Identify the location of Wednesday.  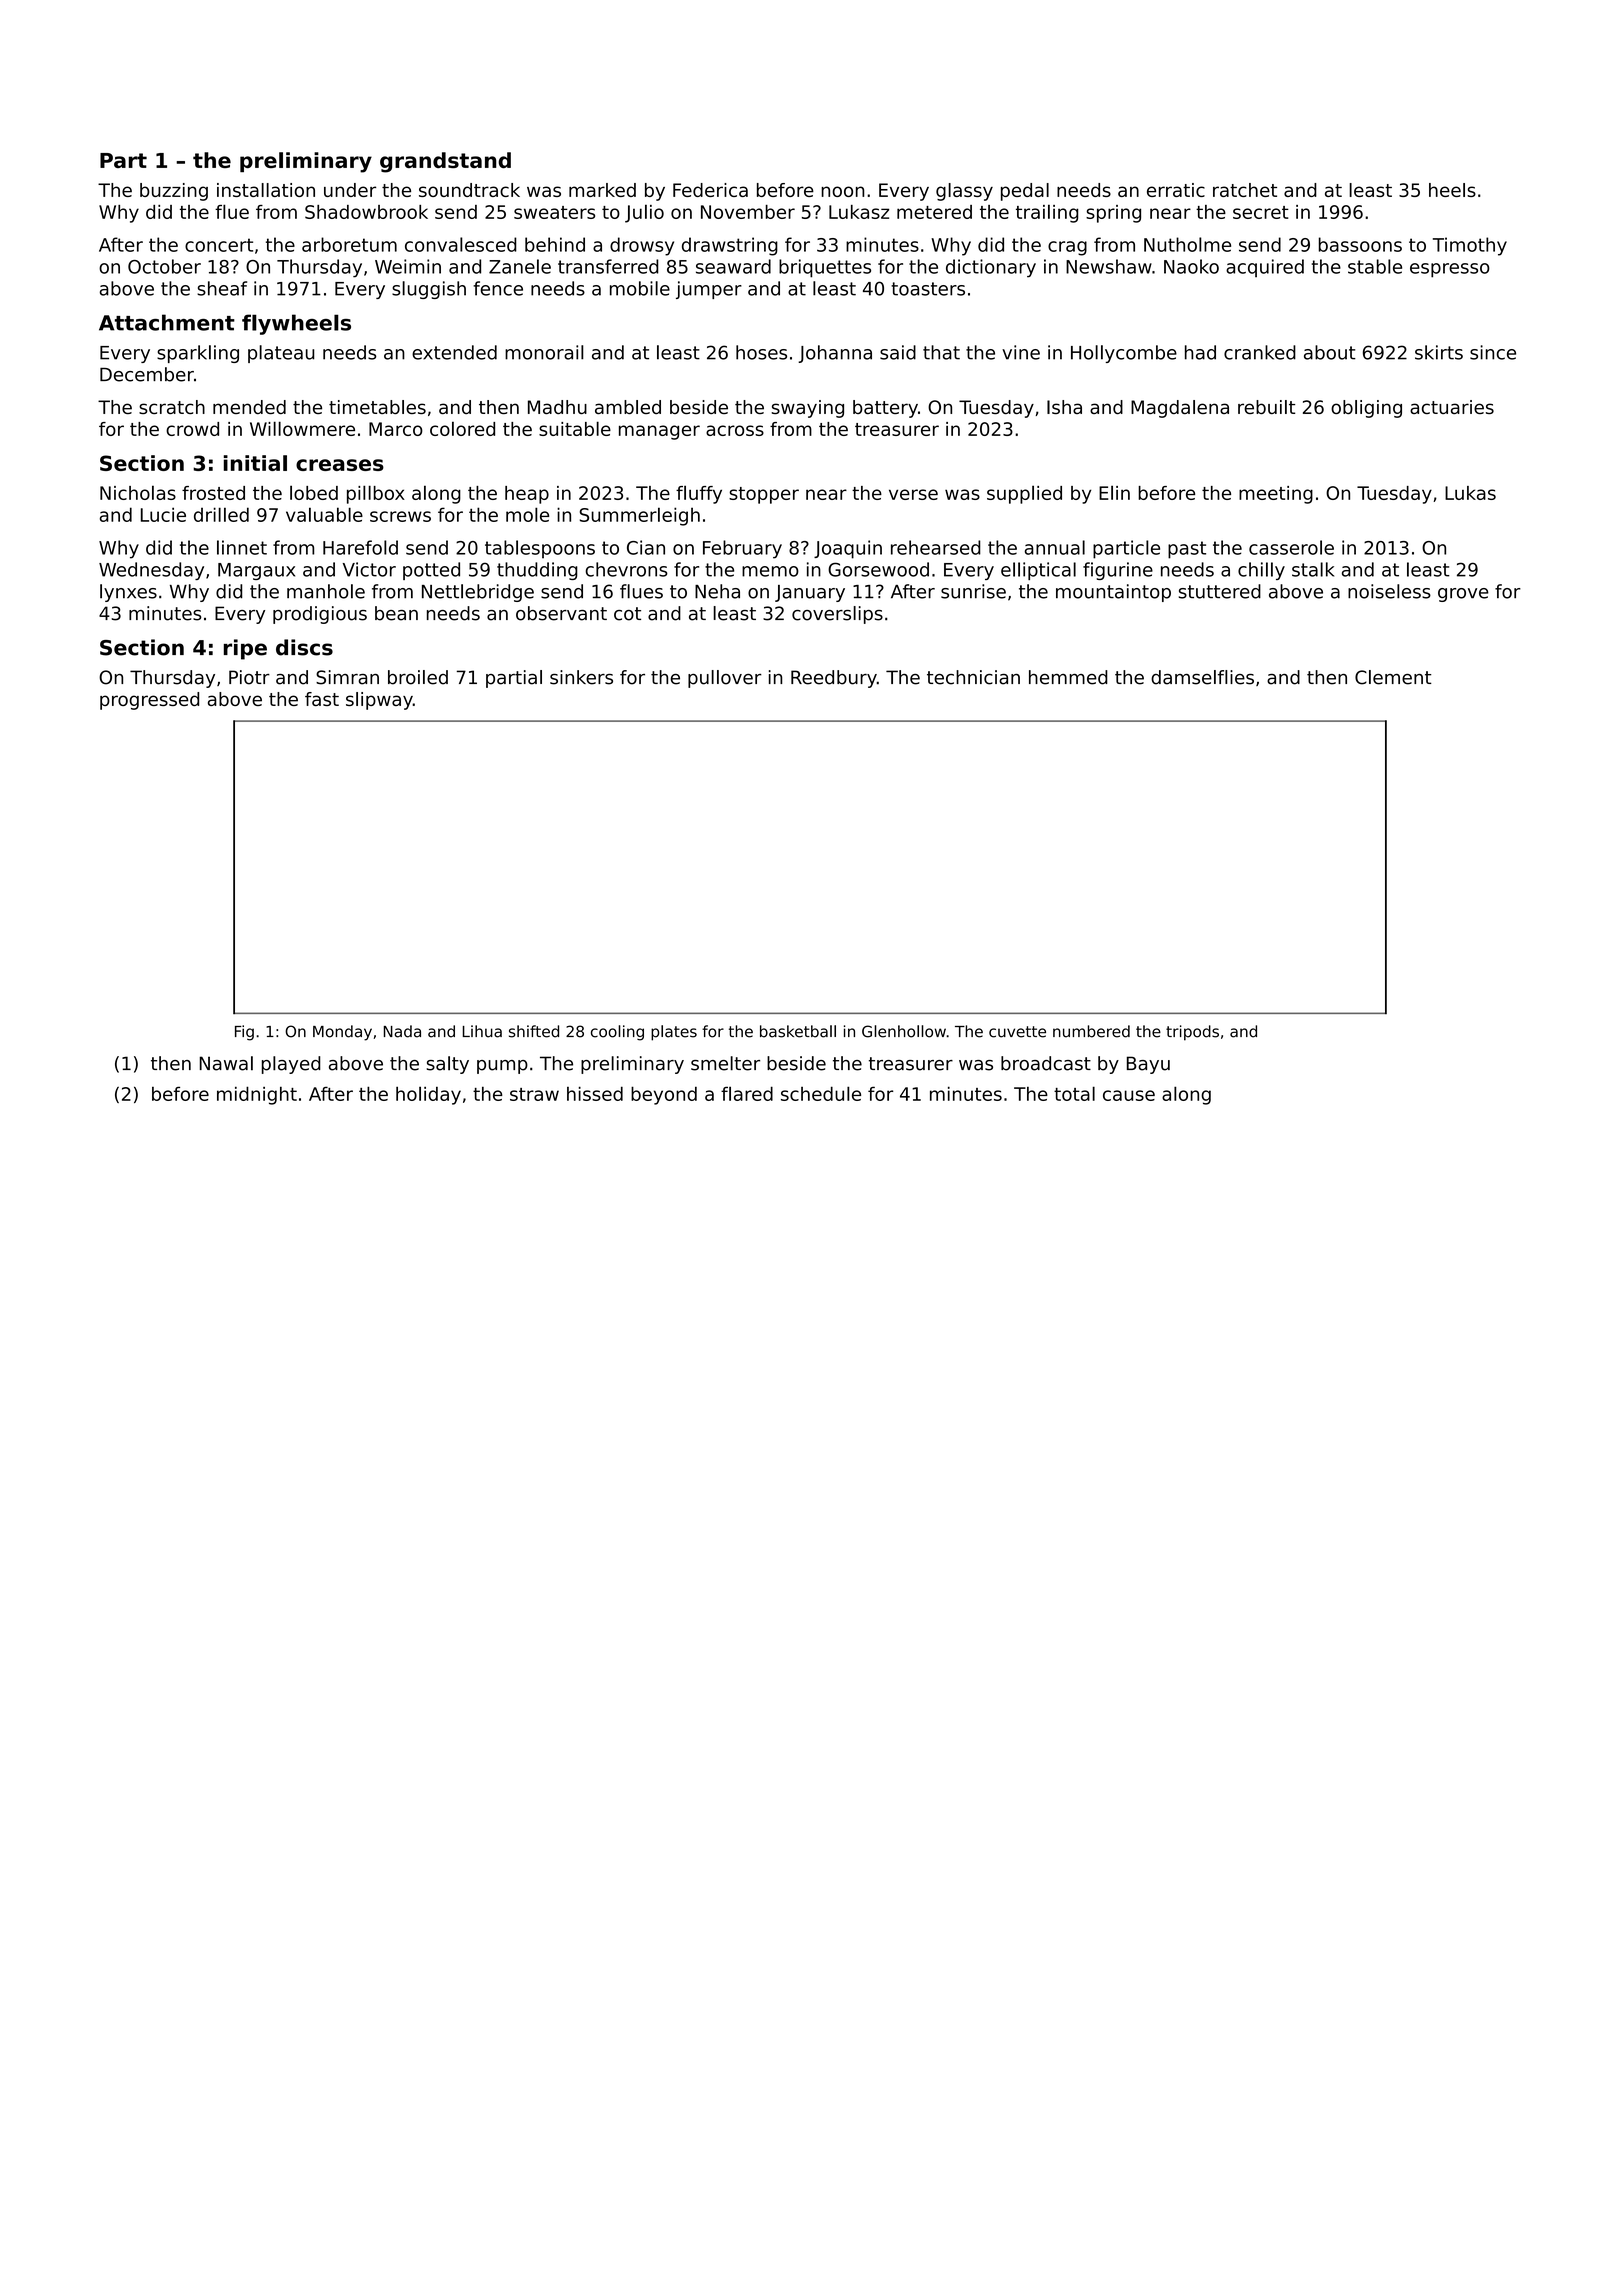
(151, 571).
